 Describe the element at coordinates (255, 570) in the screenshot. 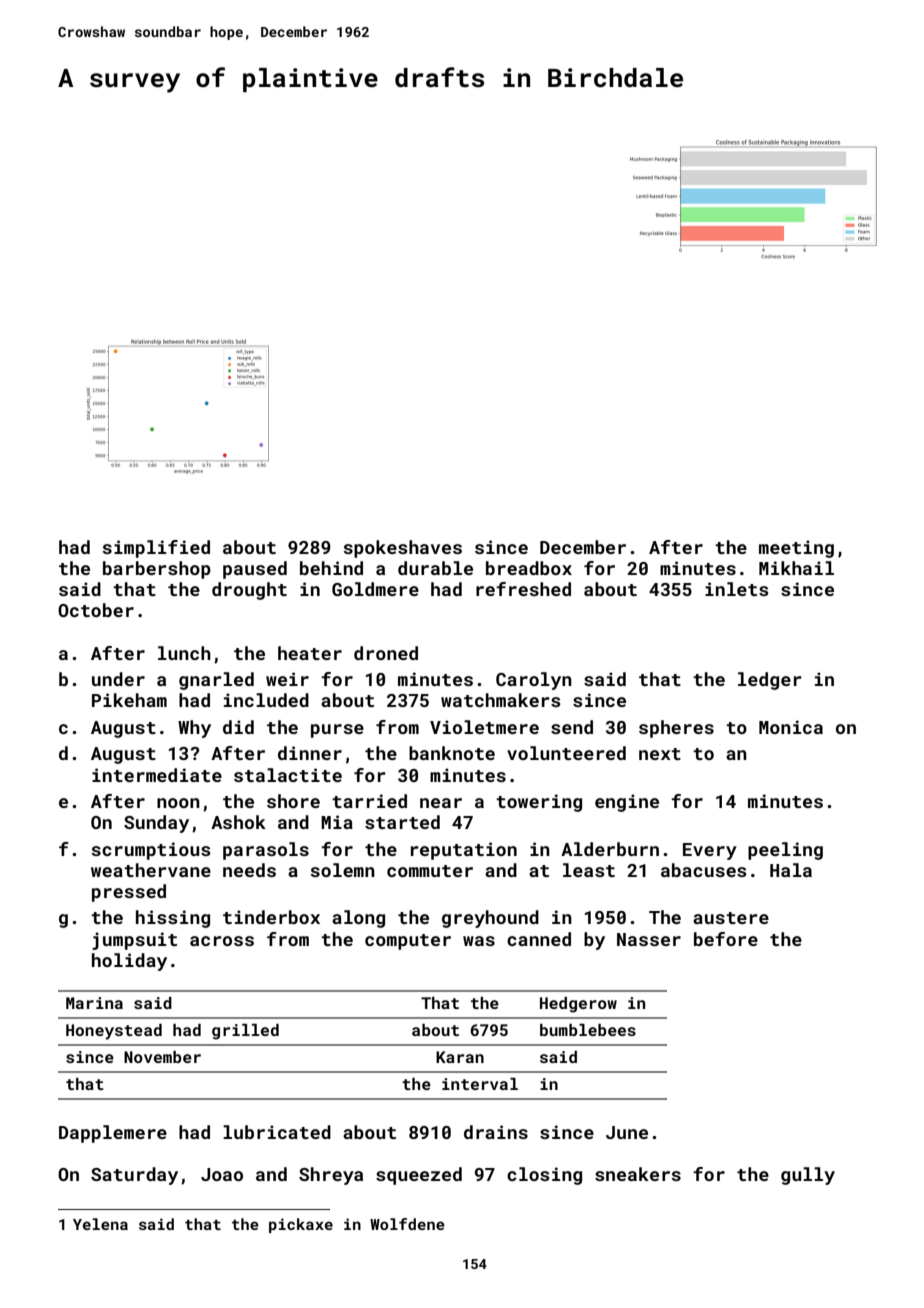

I see `paused` at that location.
